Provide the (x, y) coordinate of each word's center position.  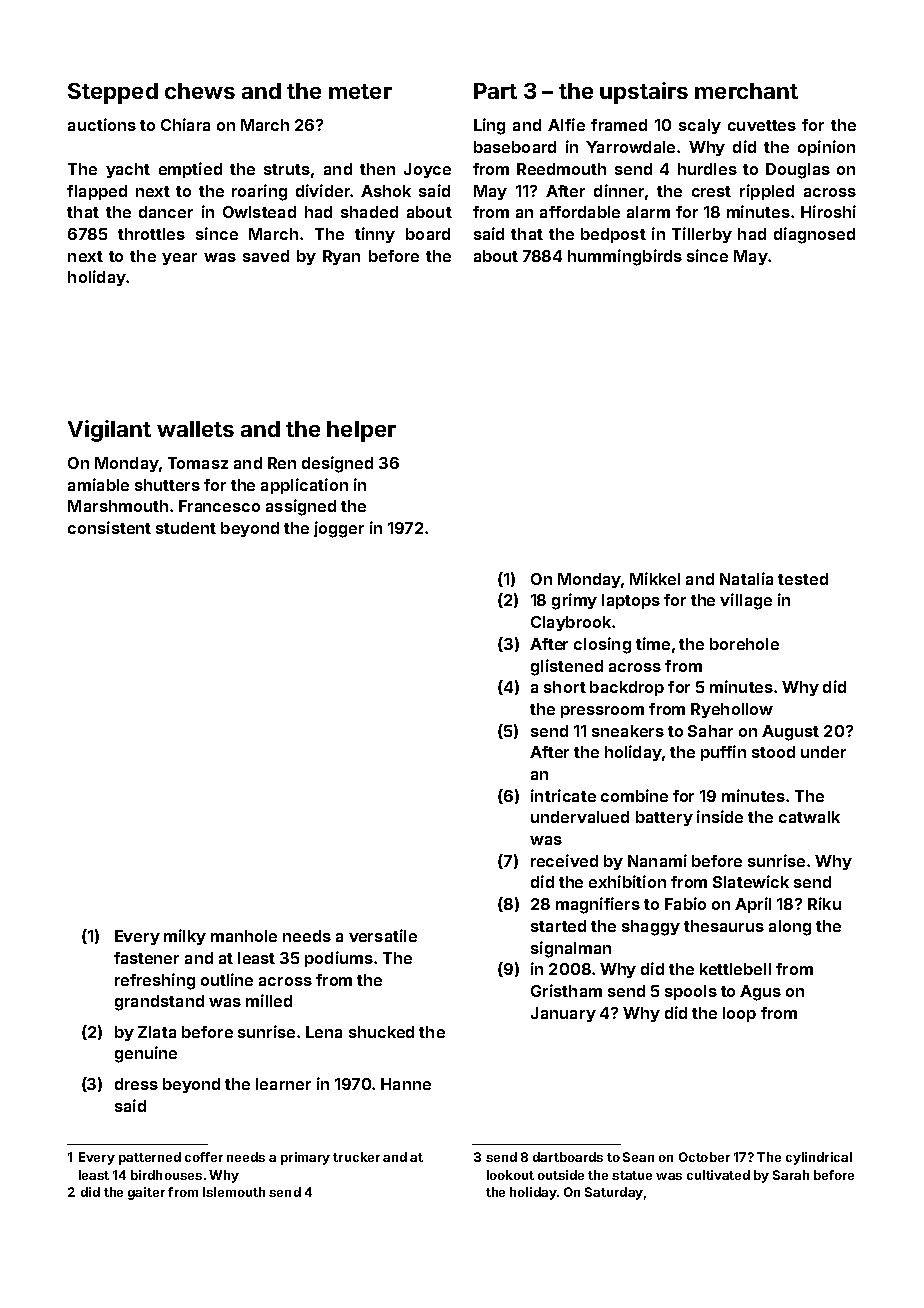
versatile (383, 935)
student (186, 528)
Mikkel (655, 578)
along (790, 928)
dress (136, 1084)
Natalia (746, 578)
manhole (244, 936)
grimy (574, 601)
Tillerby (702, 235)
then (377, 169)
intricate (563, 795)
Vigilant (109, 431)
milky (185, 937)
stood (773, 752)
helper (361, 431)
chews (200, 91)
